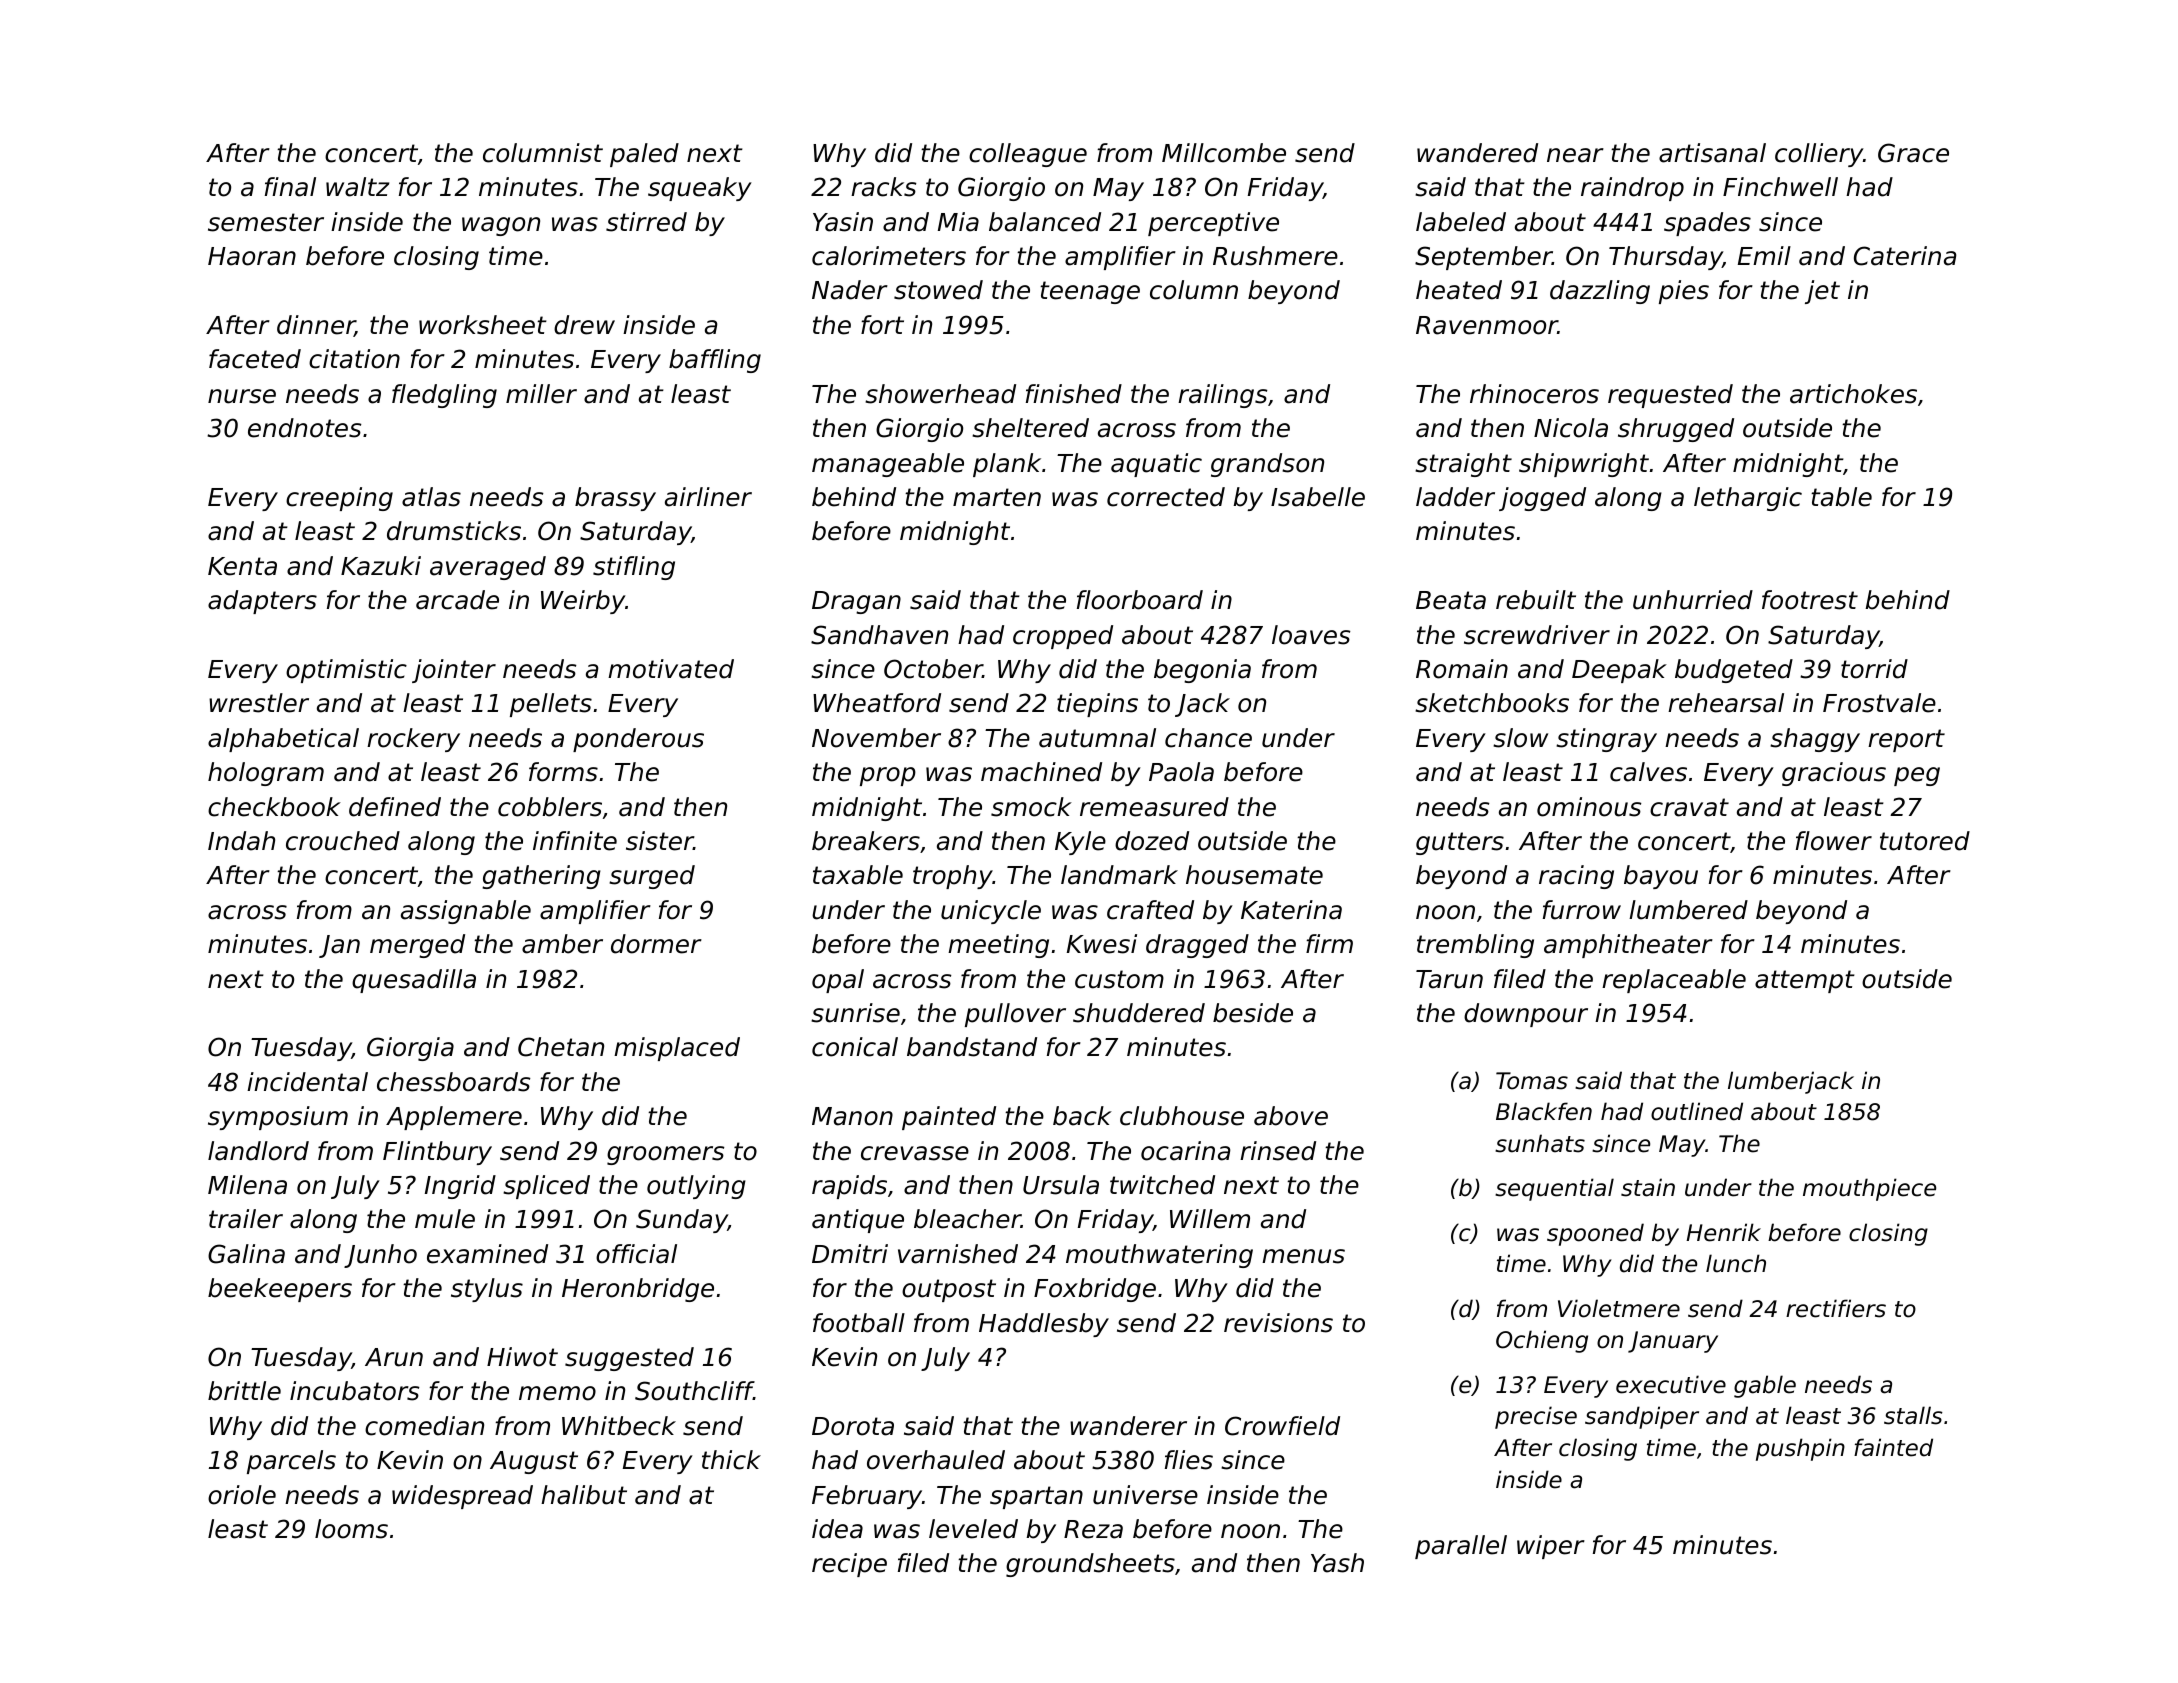  Describe the element at coordinates (850, 1253) in the screenshot. I see `Dmitri` at that location.
